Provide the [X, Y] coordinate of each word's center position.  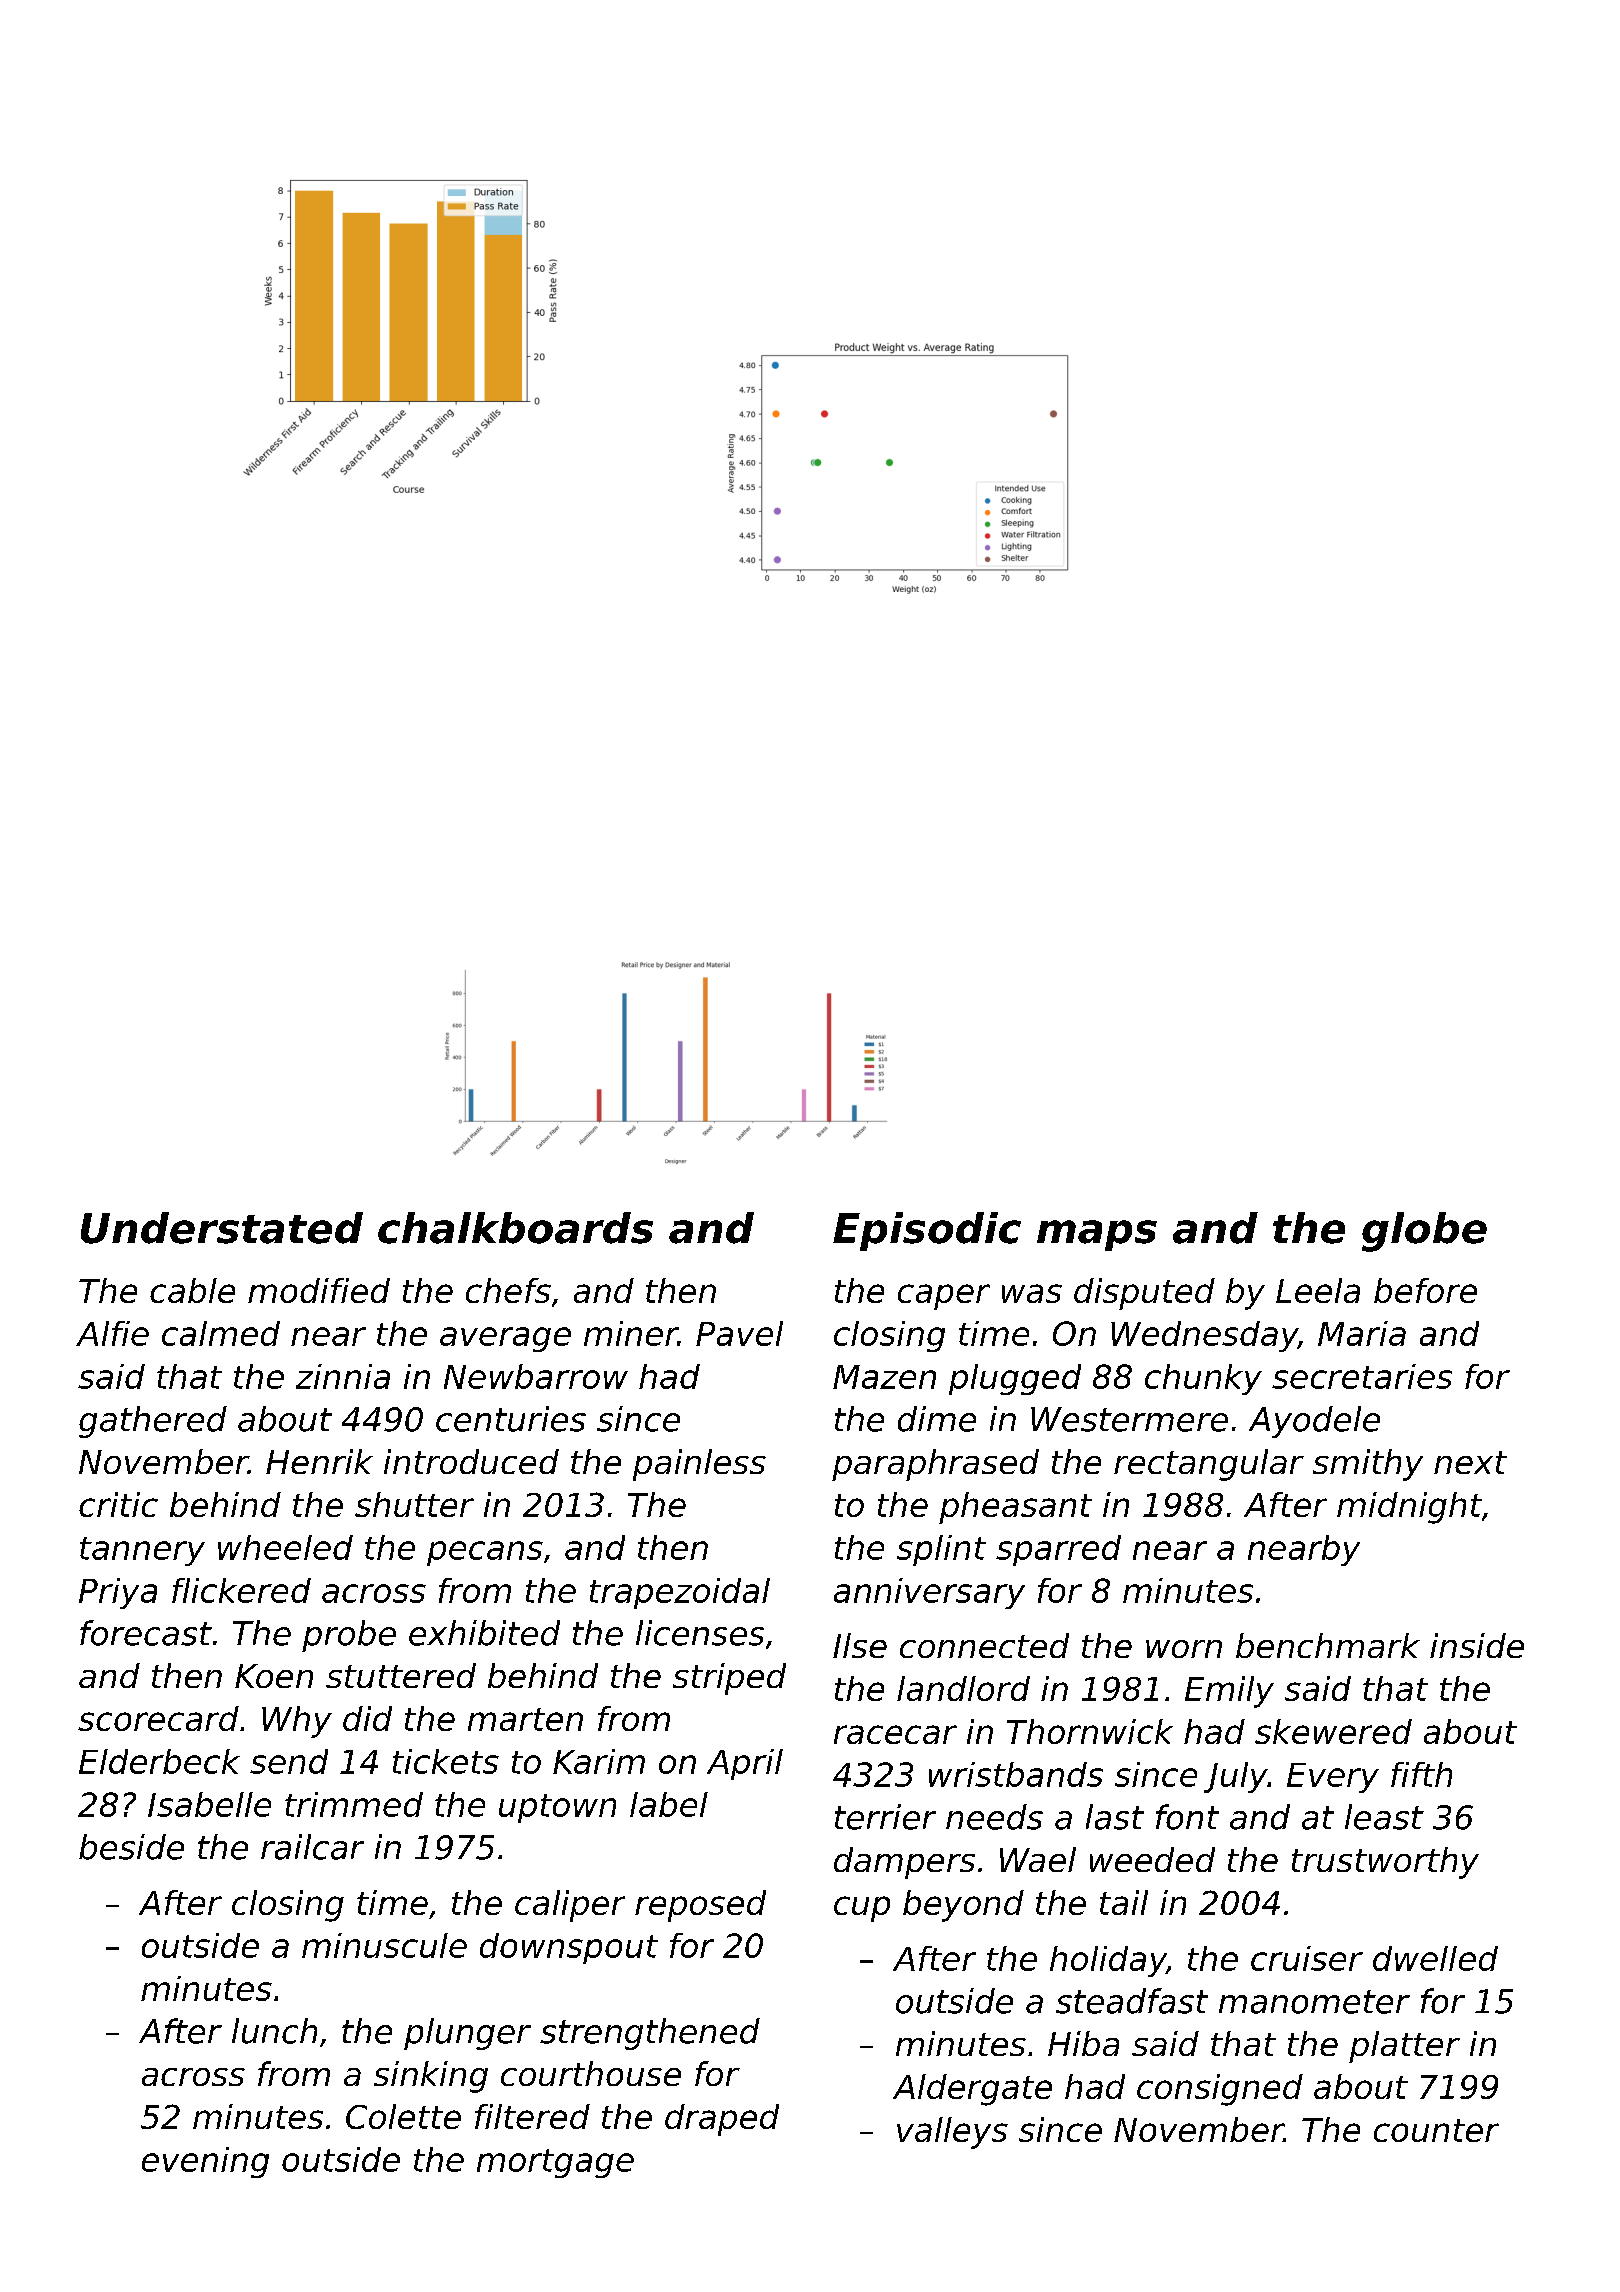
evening [205, 2162]
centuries [511, 1419]
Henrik [319, 1461]
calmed [221, 1333]
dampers [904, 1863]
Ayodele [1314, 1422]
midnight [1409, 1508]
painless [699, 1465]
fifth [1421, 1774]
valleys [952, 2133]
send [289, 1761]
